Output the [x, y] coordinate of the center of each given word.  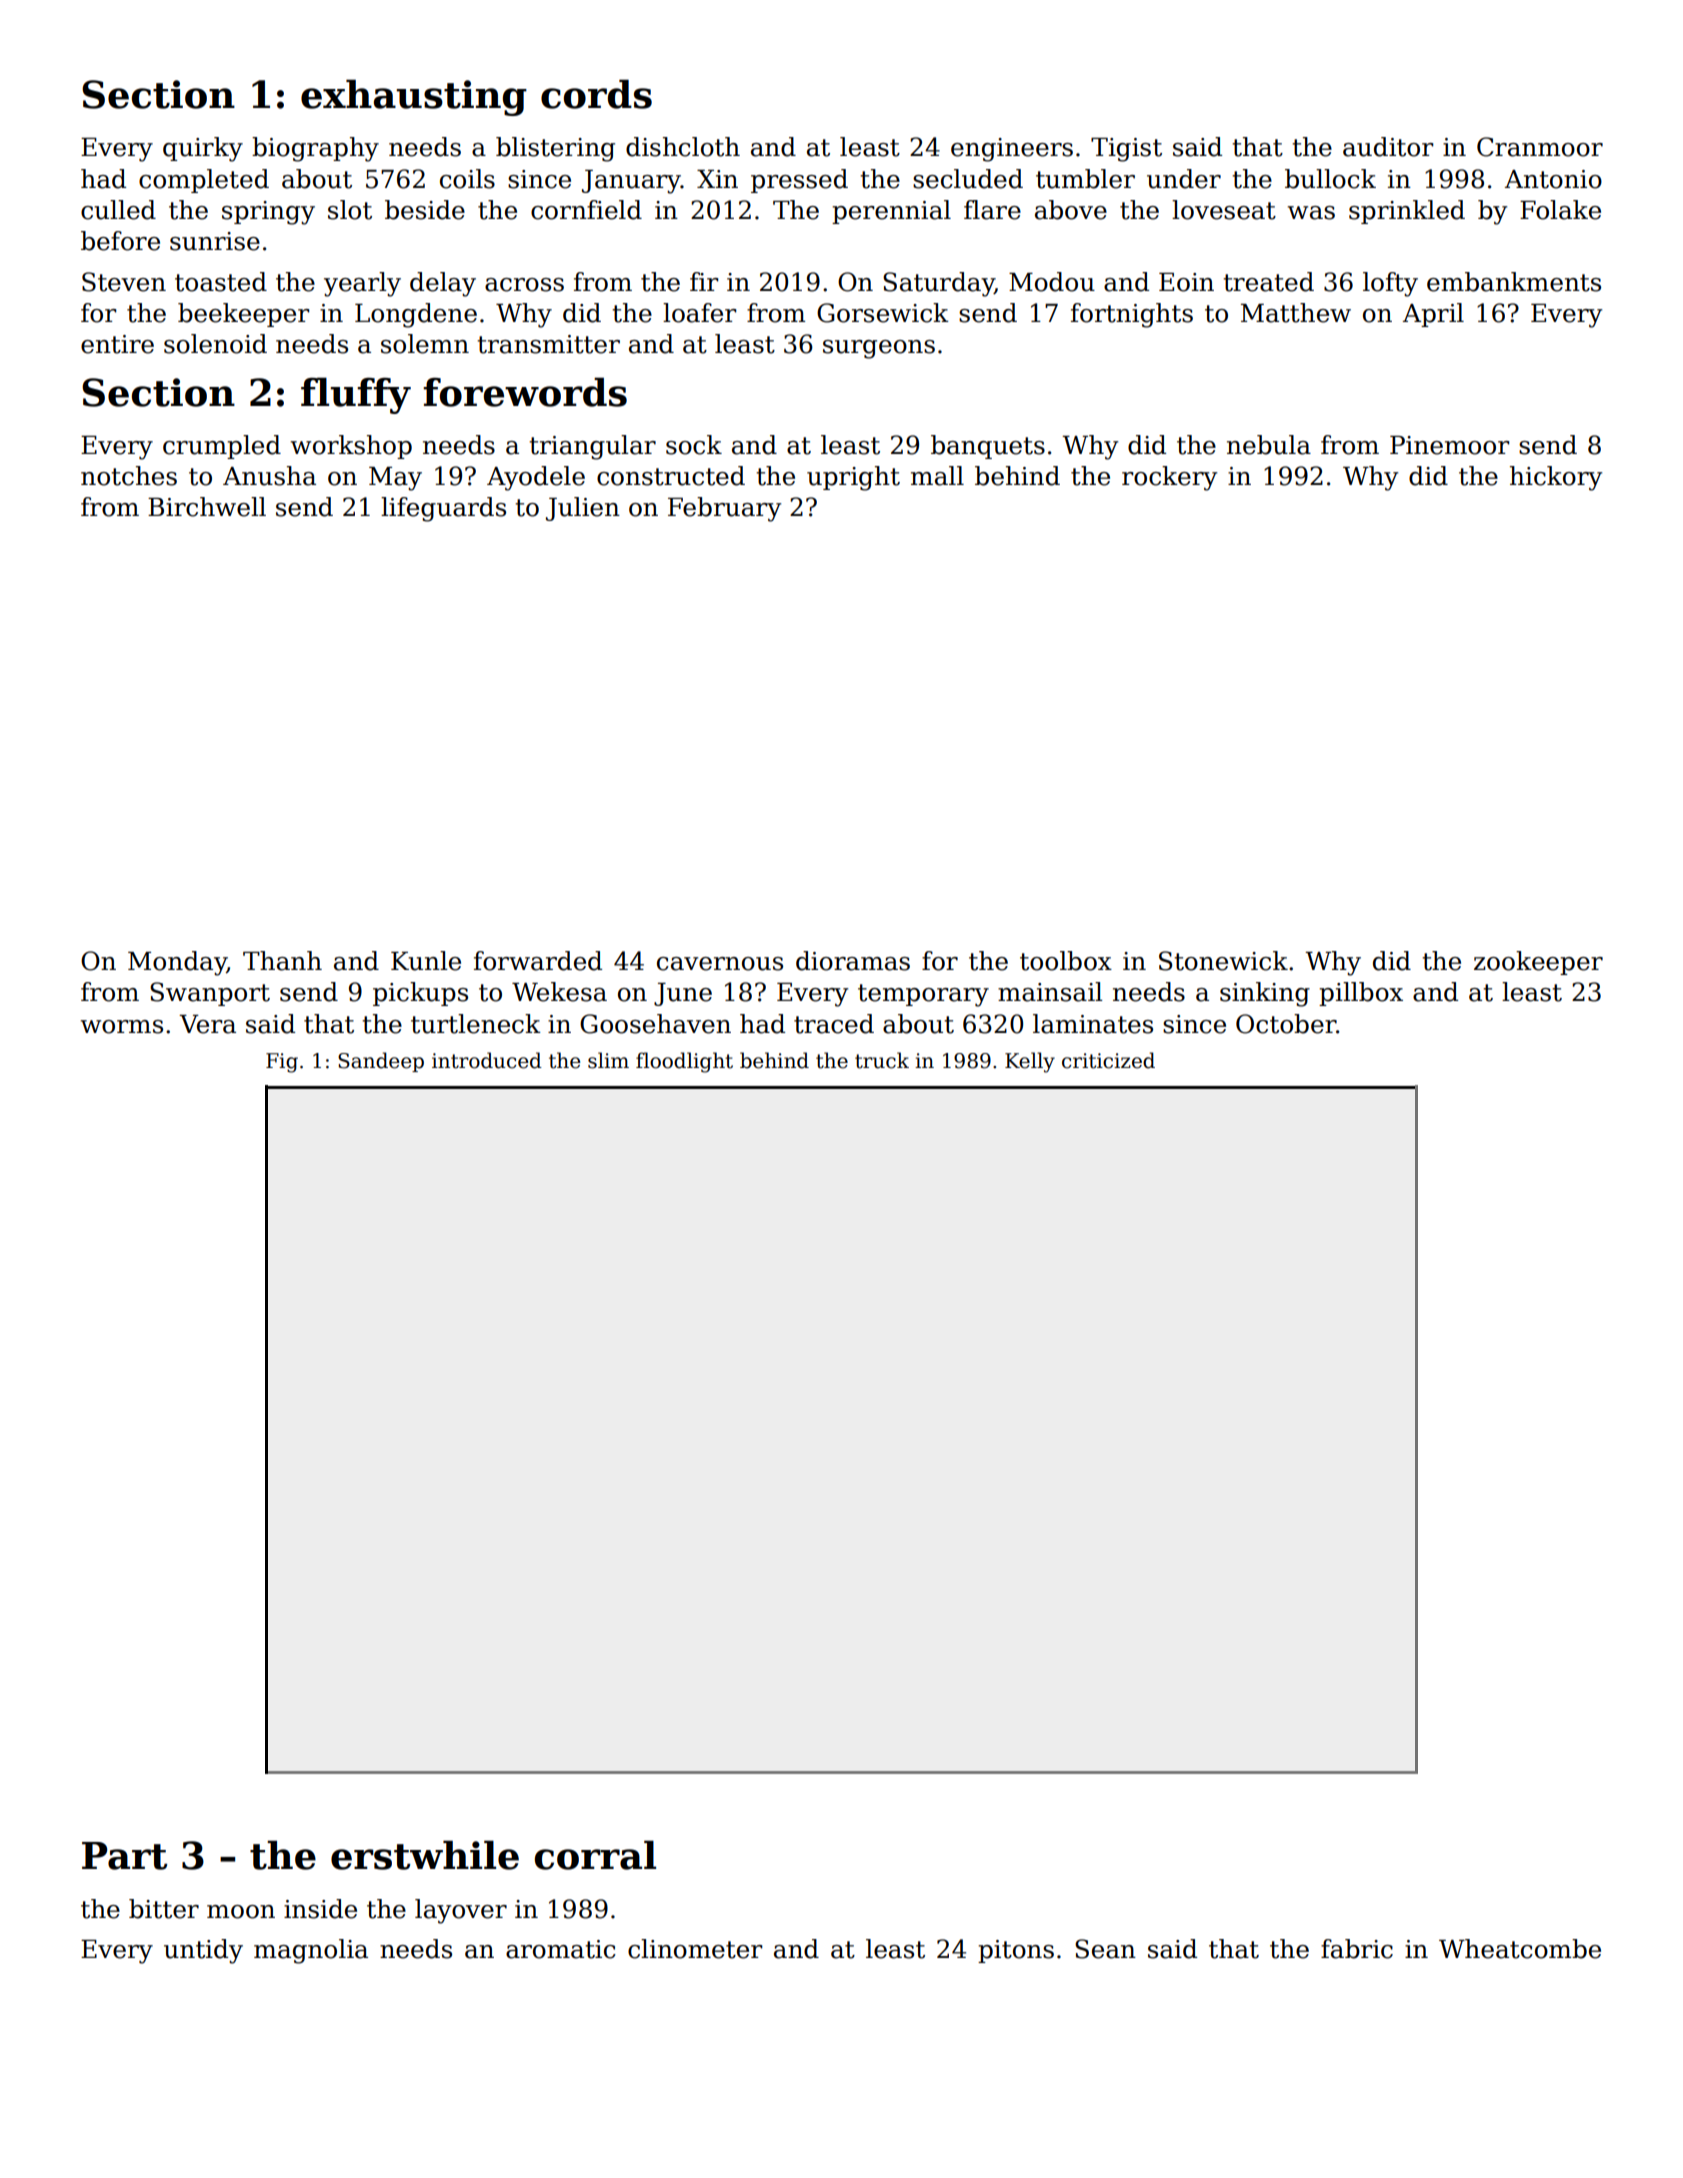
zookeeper [1538, 963]
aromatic [561, 1949]
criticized [1108, 1060]
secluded [968, 179]
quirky [203, 149]
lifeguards [443, 509]
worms [121, 1027]
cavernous [720, 964]
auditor [1388, 147]
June [683, 994]
